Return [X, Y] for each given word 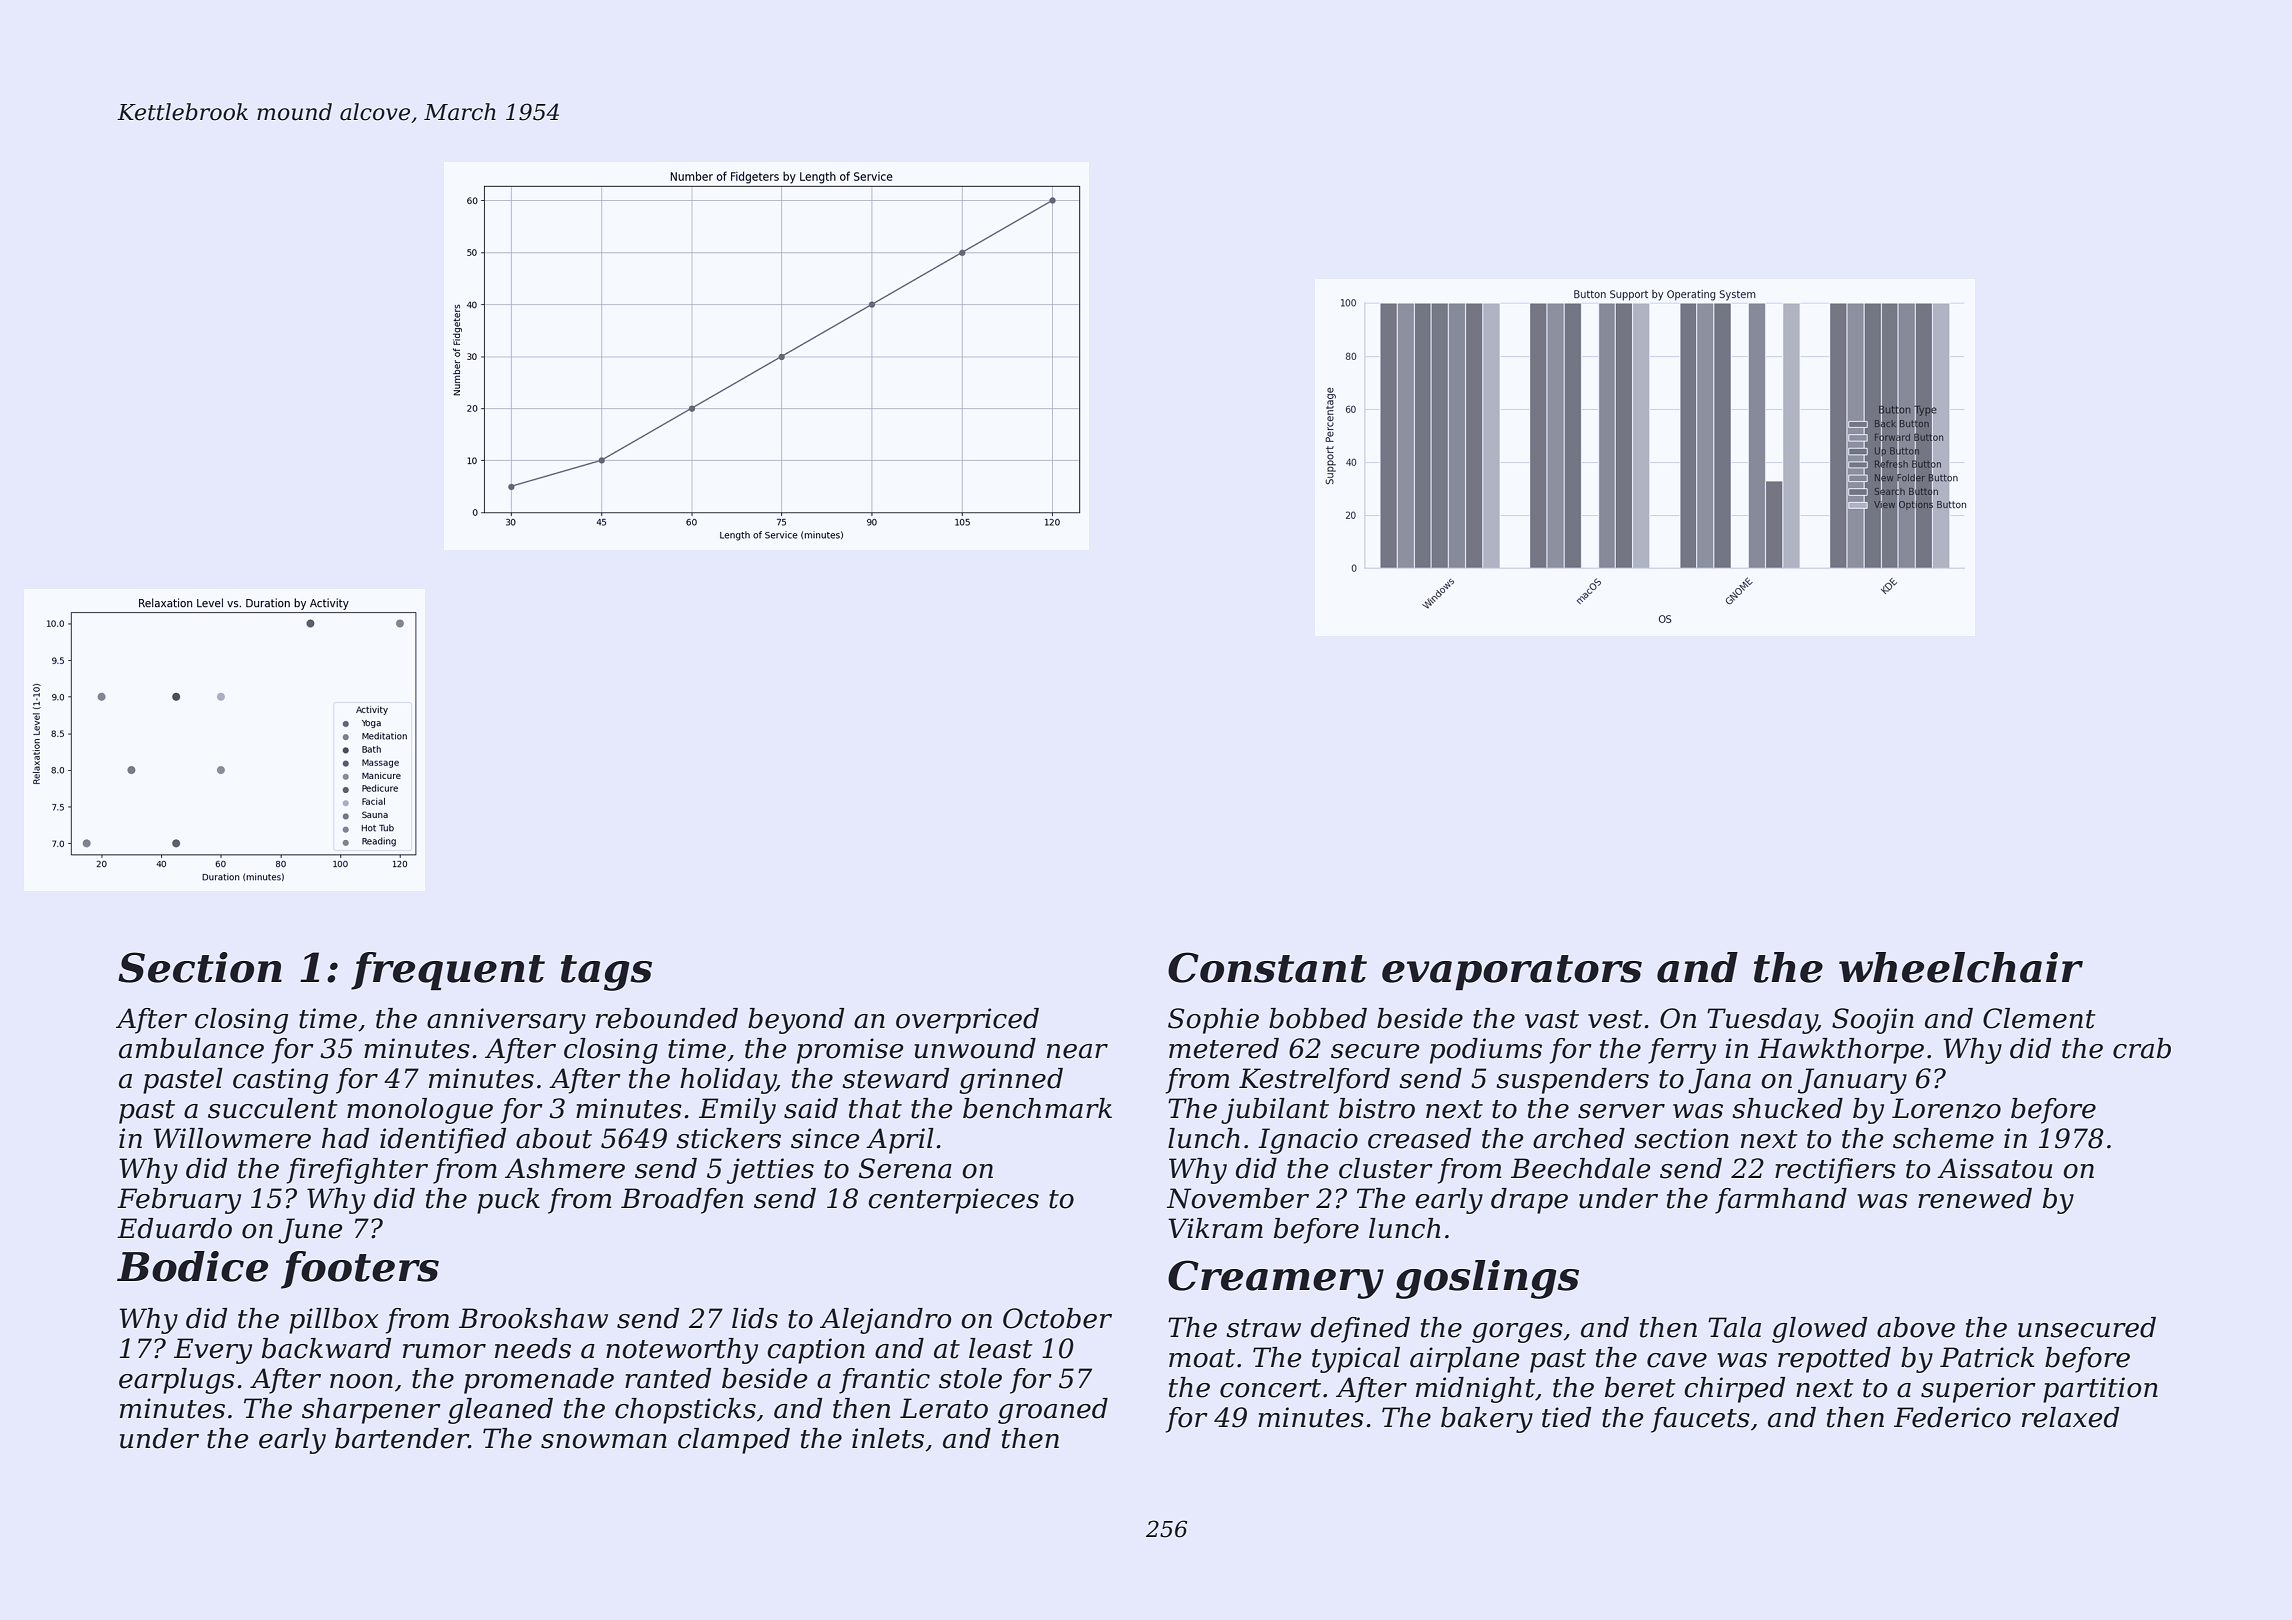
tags [606, 973]
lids [755, 1318]
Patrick [1987, 1357]
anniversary [506, 1021]
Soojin [1873, 1021]
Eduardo [174, 1228]
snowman [604, 1441]
